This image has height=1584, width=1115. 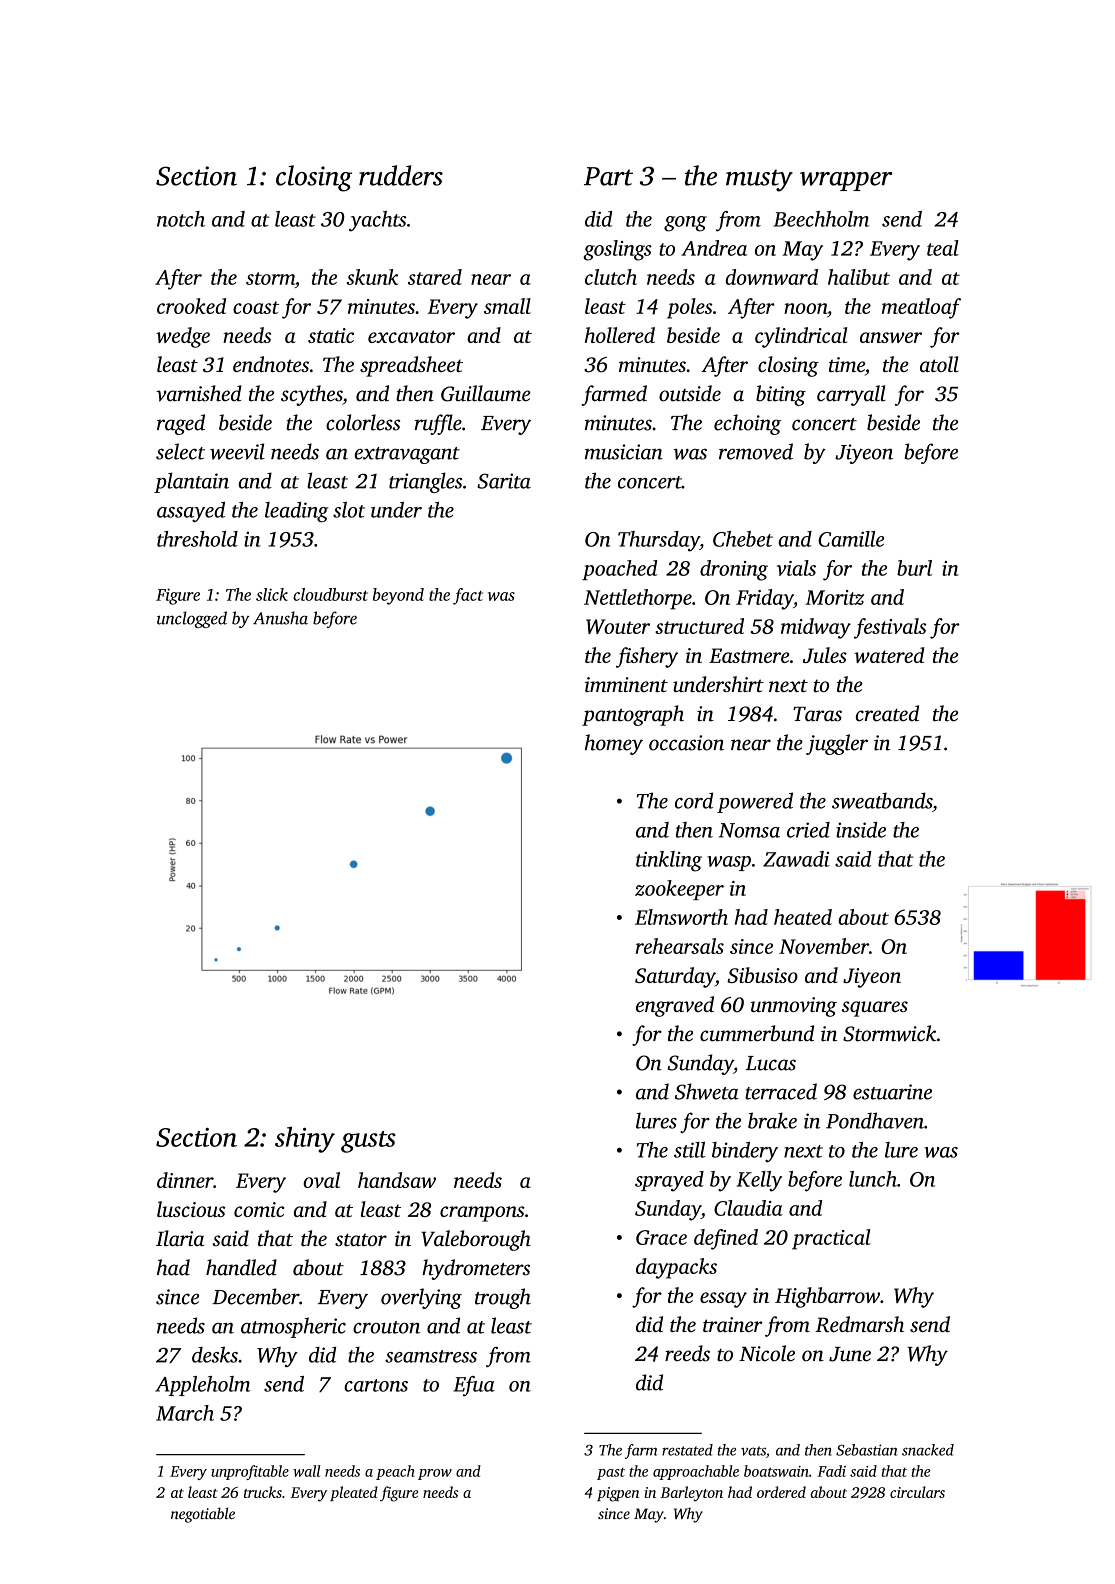 I want to click on poached, so click(x=620, y=570).
